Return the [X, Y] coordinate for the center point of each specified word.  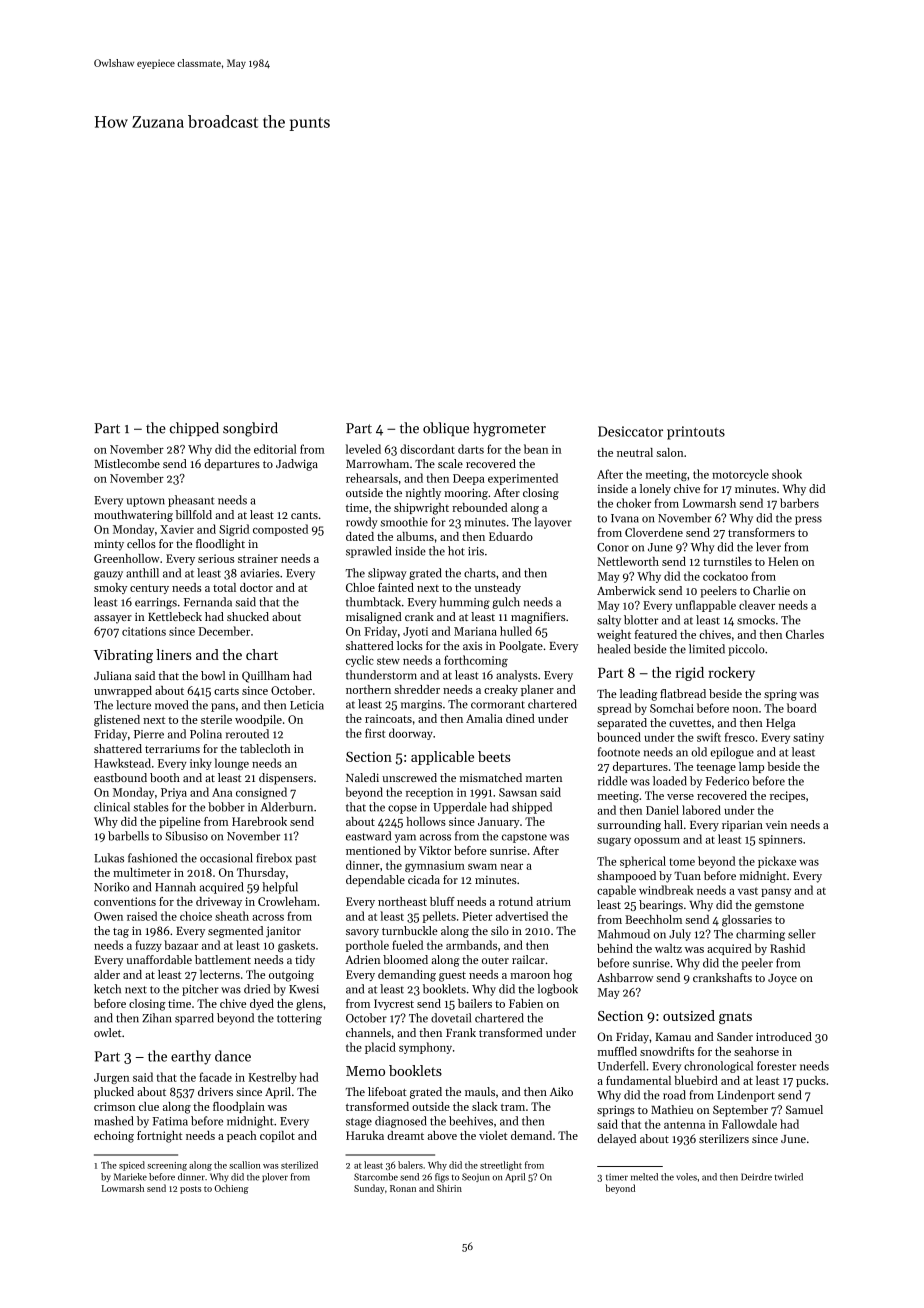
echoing [114, 1137]
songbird [250, 429]
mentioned [373, 850]
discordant [427, 449]
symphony [425, 1048]
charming [760, 935]
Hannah [175, 887]
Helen [783, 561]
